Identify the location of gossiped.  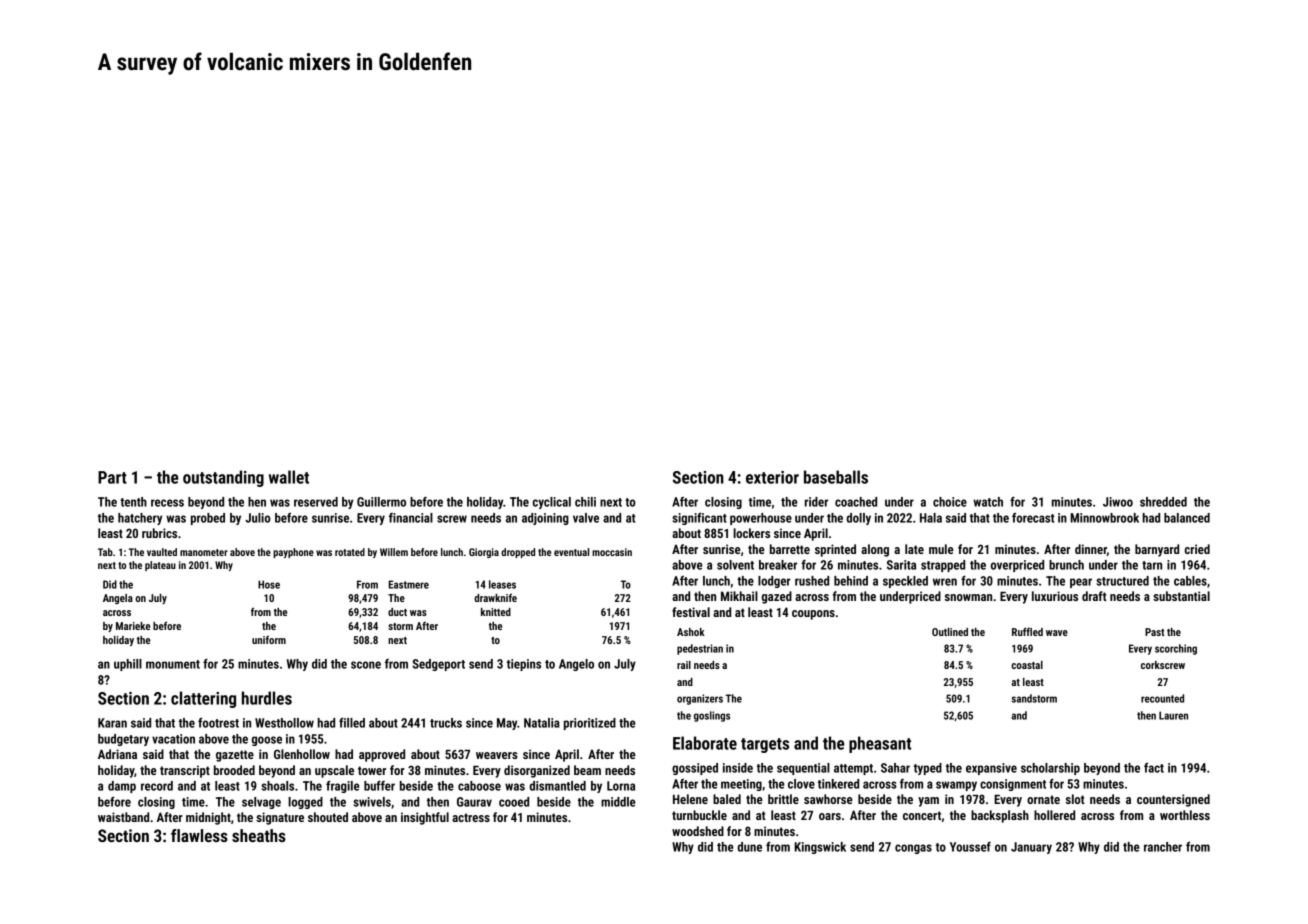
(695, 769).
